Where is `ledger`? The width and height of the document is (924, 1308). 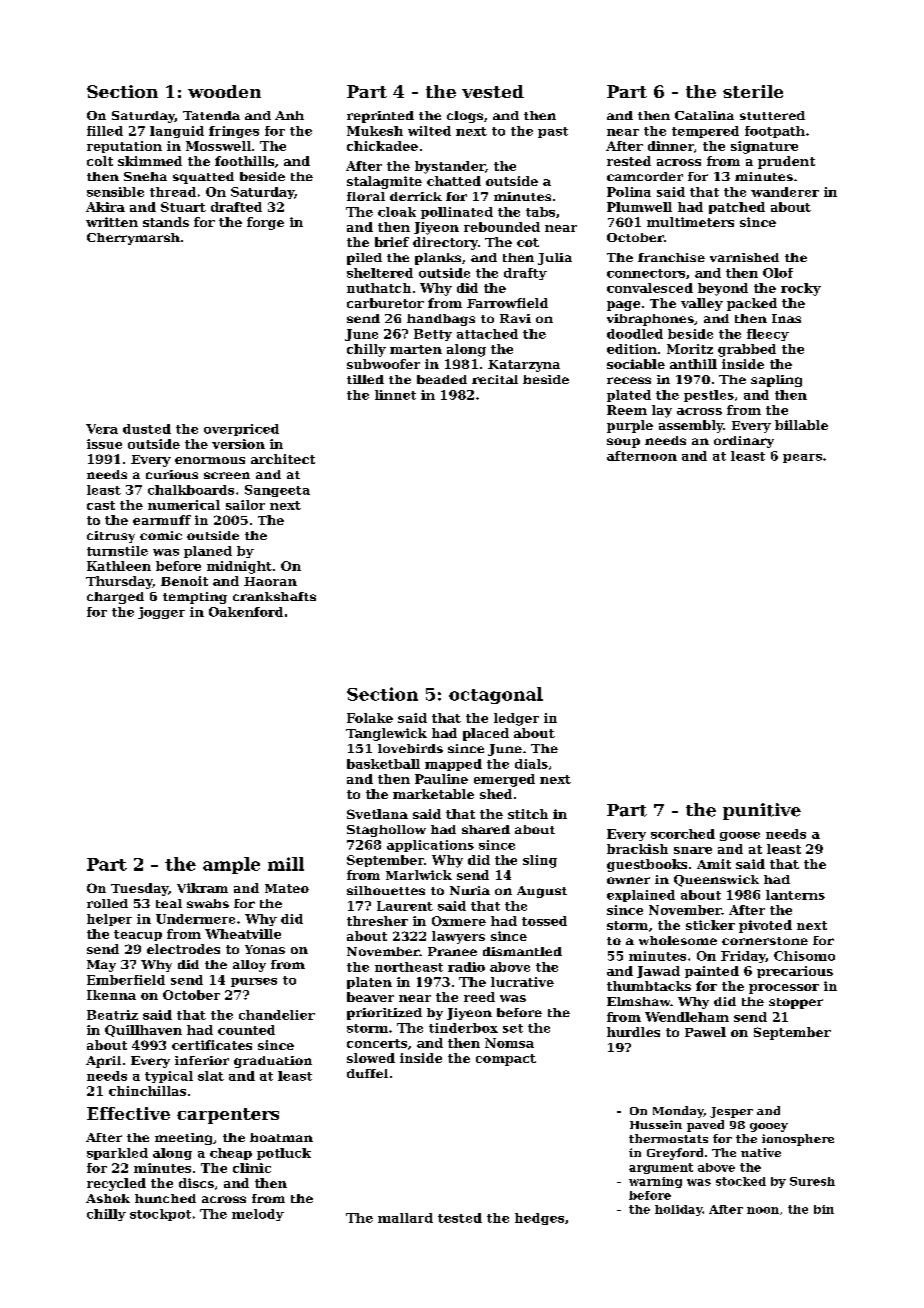 ledger is located at coordinates (516, 719).
